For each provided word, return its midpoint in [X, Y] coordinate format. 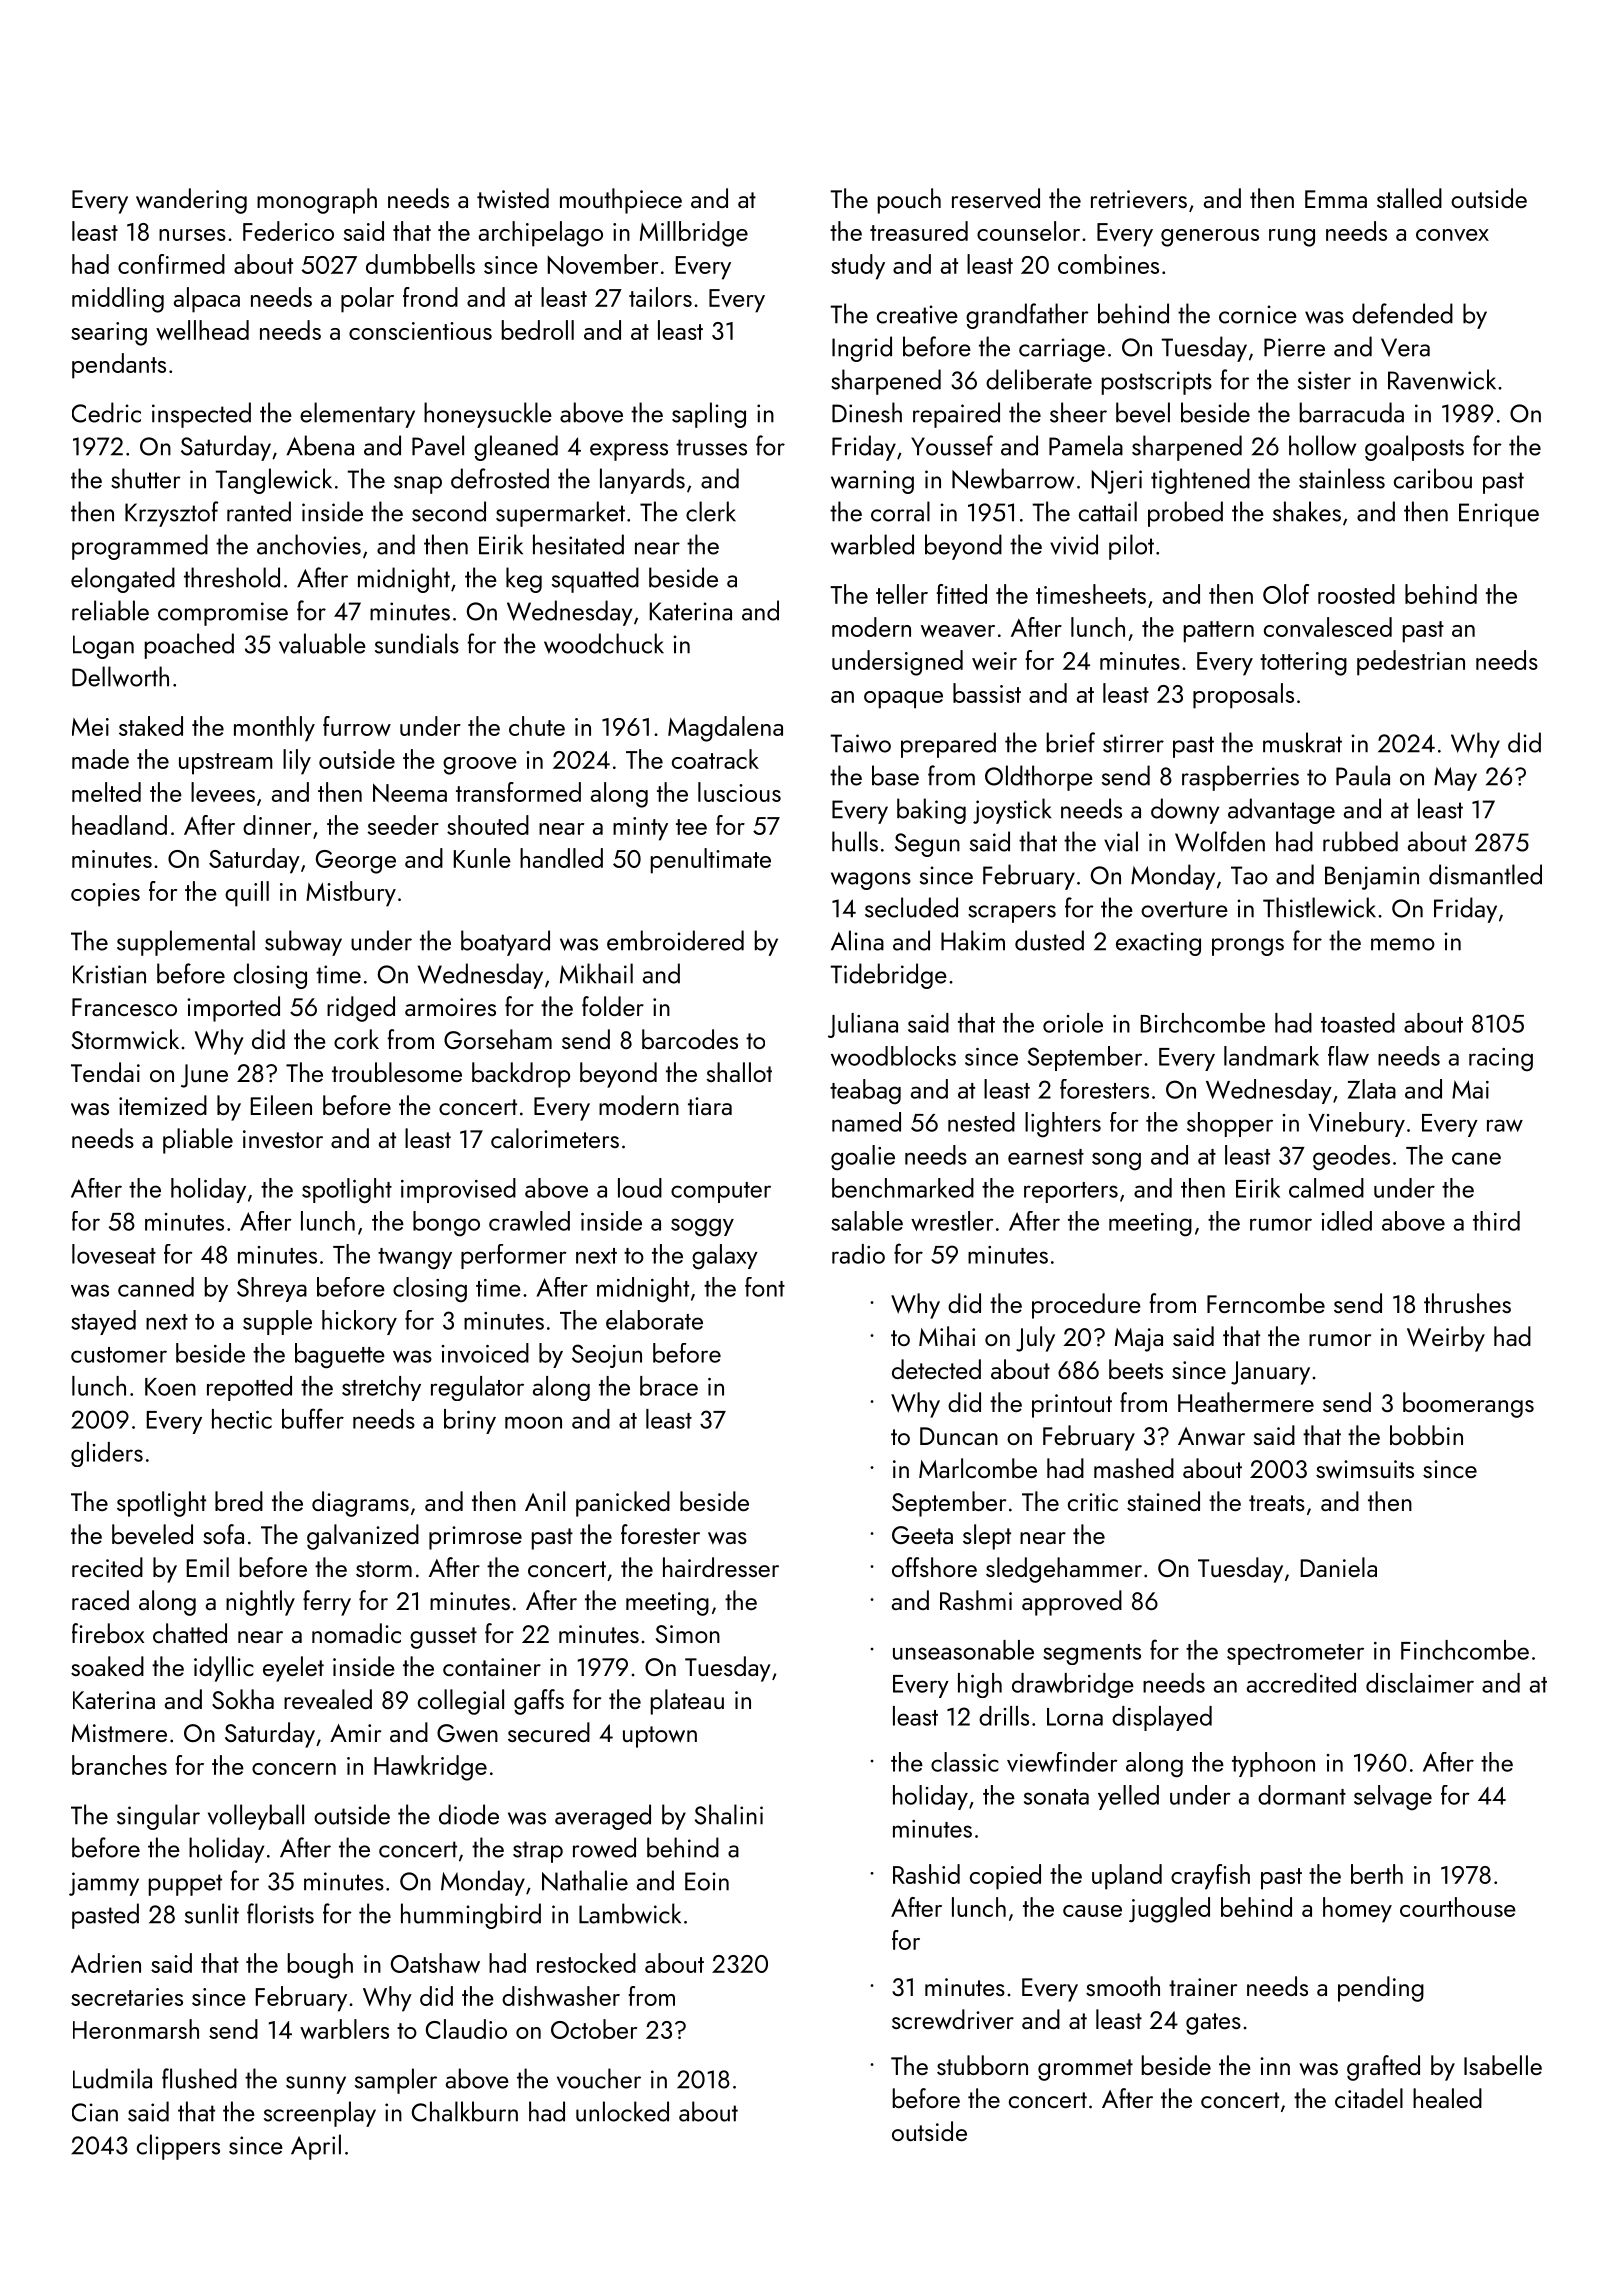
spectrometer [1295, 1654]
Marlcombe [978, 1468]
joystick [1012, 811]
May [1455, 779]
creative [917, 314]
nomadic [356, 1633]
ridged [361, 1009]
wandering [191, 201]
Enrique [1499, 515]
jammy [104, 1884]
